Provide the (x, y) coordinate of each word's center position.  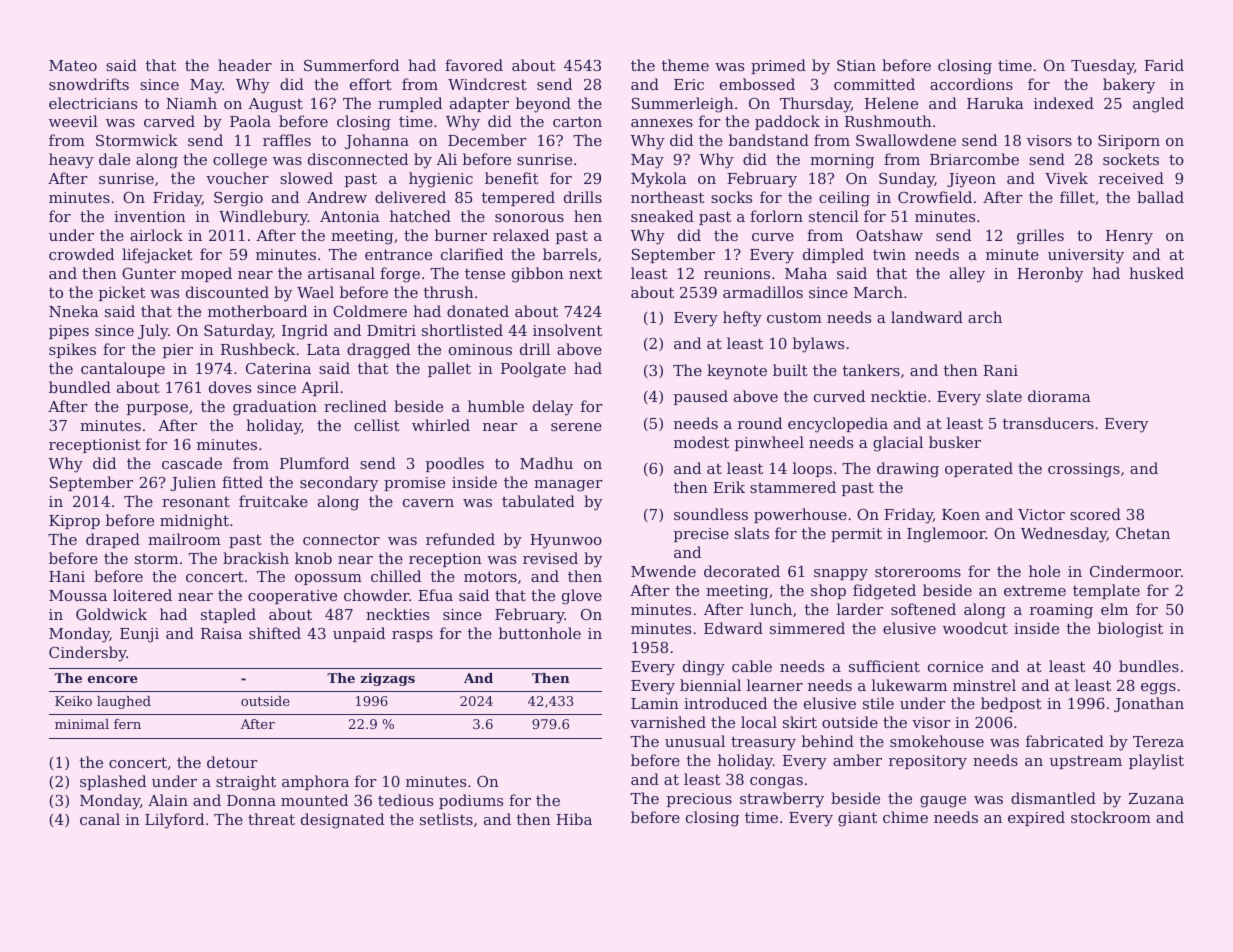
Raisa (221, 633)
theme (685, 65)
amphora (315, 782)
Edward (733, 628)
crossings (1084, 470)
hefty (742, 319)
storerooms (918, 571)
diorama (1059, 396)
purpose (157, 409)
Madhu (546, 463)
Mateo (73, 65)
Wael (315, 292)
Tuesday (1103, 67)
